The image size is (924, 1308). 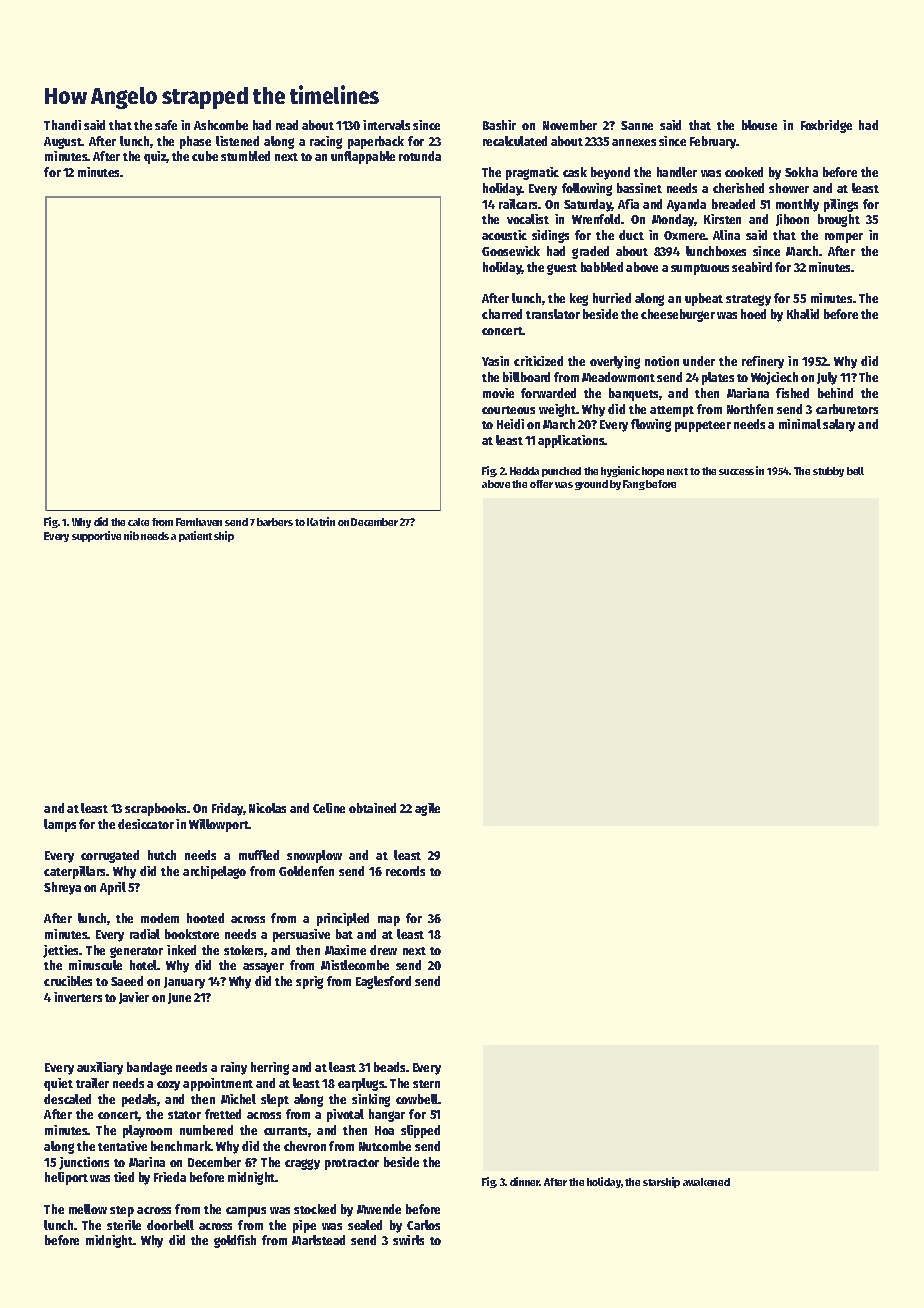 What do you see at coordinates (88, 1209) in the screenshot?
I see `mellow` at bounding box center [88, 1209].
